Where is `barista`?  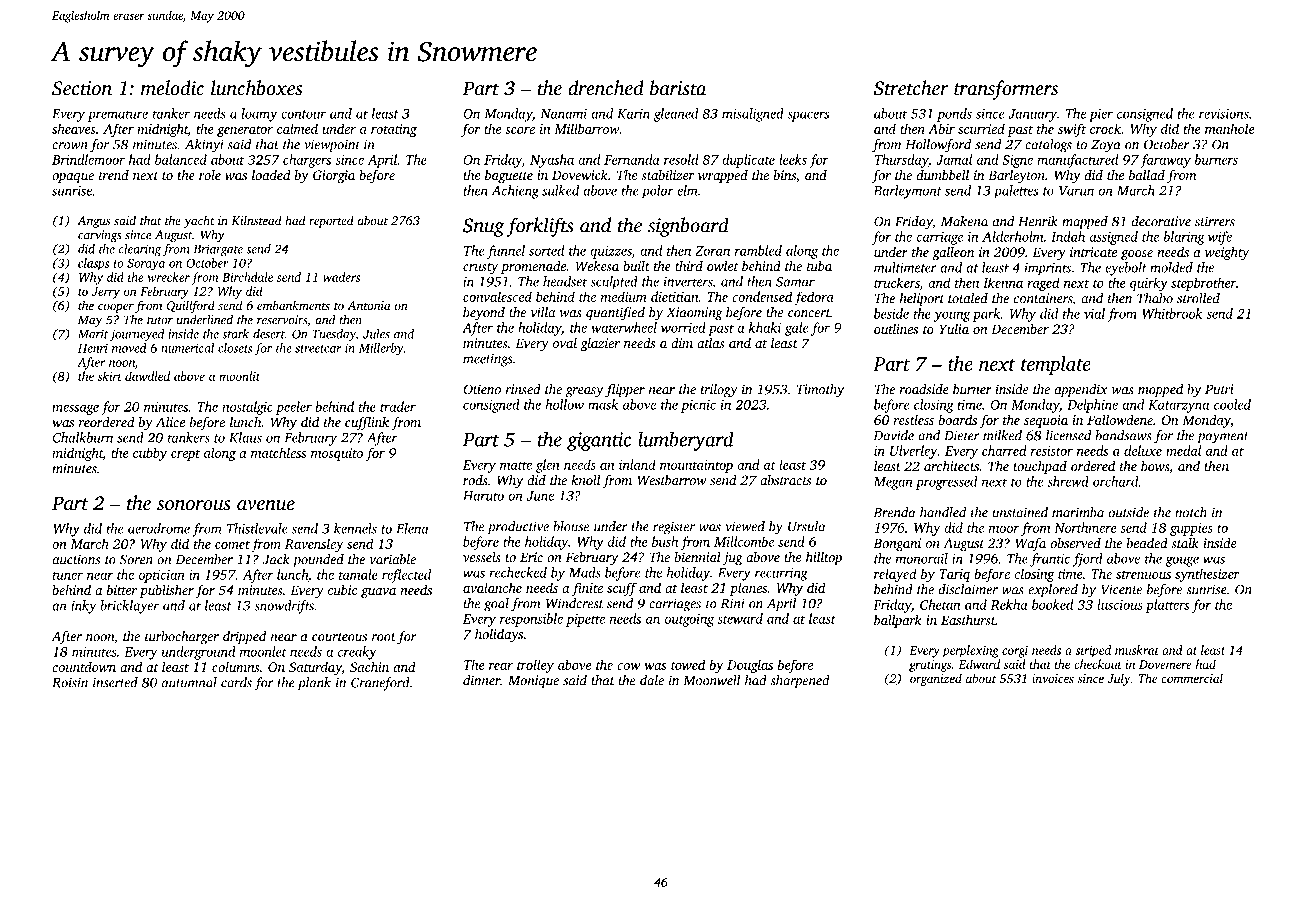
barista is located at coordinates (678, 88).
